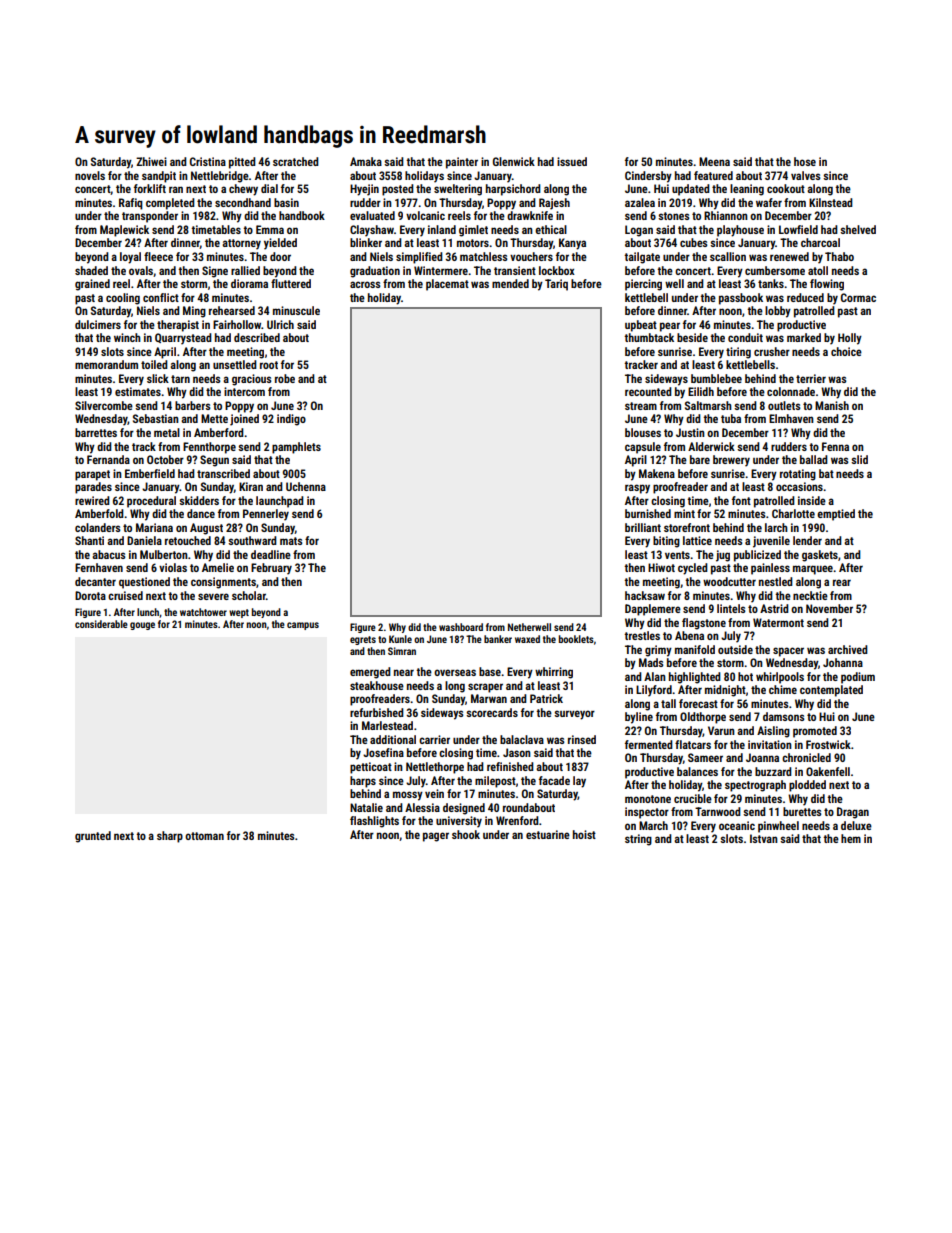 The height and width of the screenshot is (1233, 952). Describe the element at coordinates (306, 486) in the screenshot. I see `Uchenna` at that location.
